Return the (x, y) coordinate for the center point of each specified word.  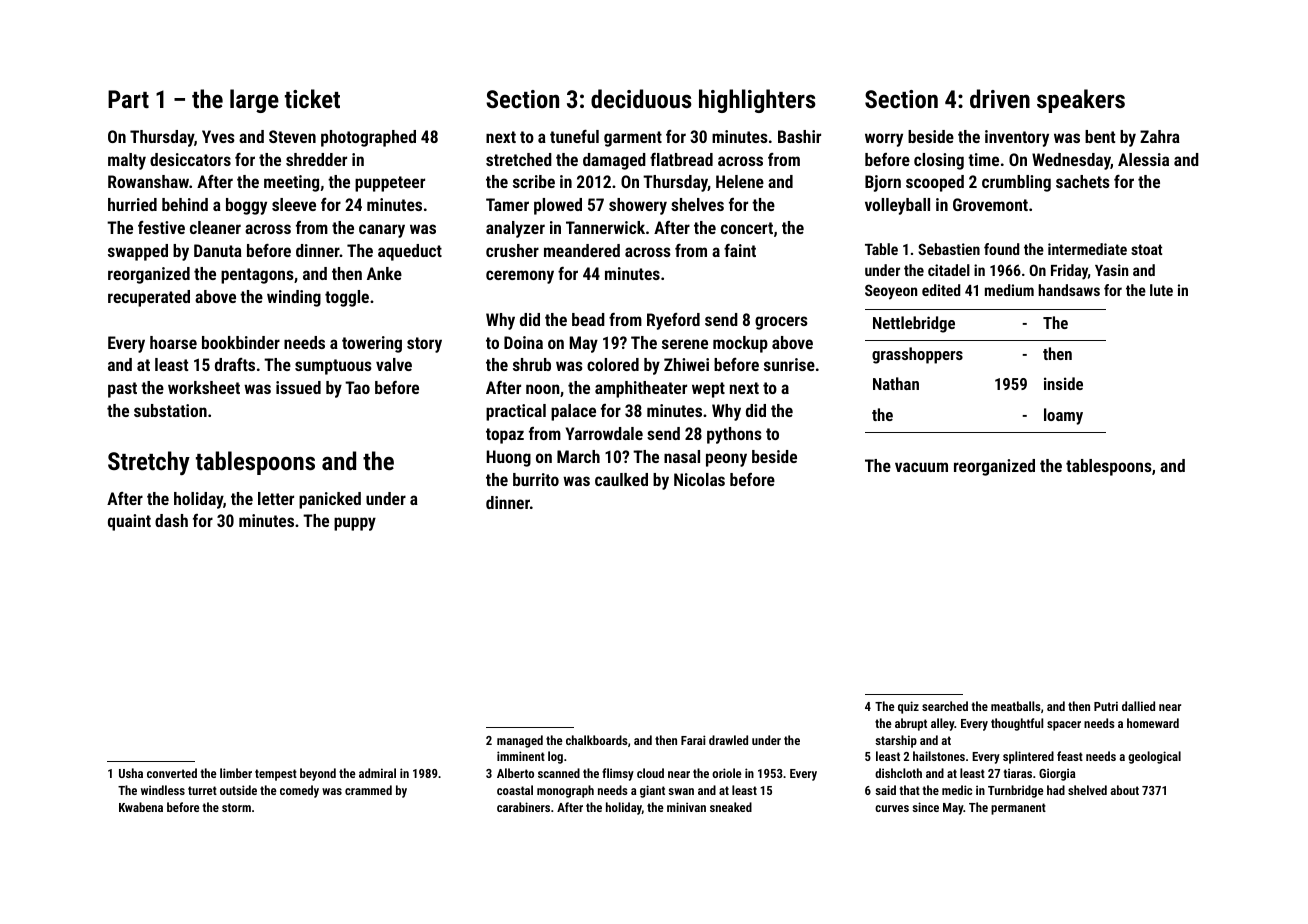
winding (294, 298)
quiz (908, 707)
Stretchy (149, 463)
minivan (686, 807)
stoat (1146, 249)
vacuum (921, 467)
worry (884, 140)
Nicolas (699, 479)
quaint (129, 522)
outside (238, 790)
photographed (368, 138)
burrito (536, 479)
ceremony (520, 277)
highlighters (757, 101)
